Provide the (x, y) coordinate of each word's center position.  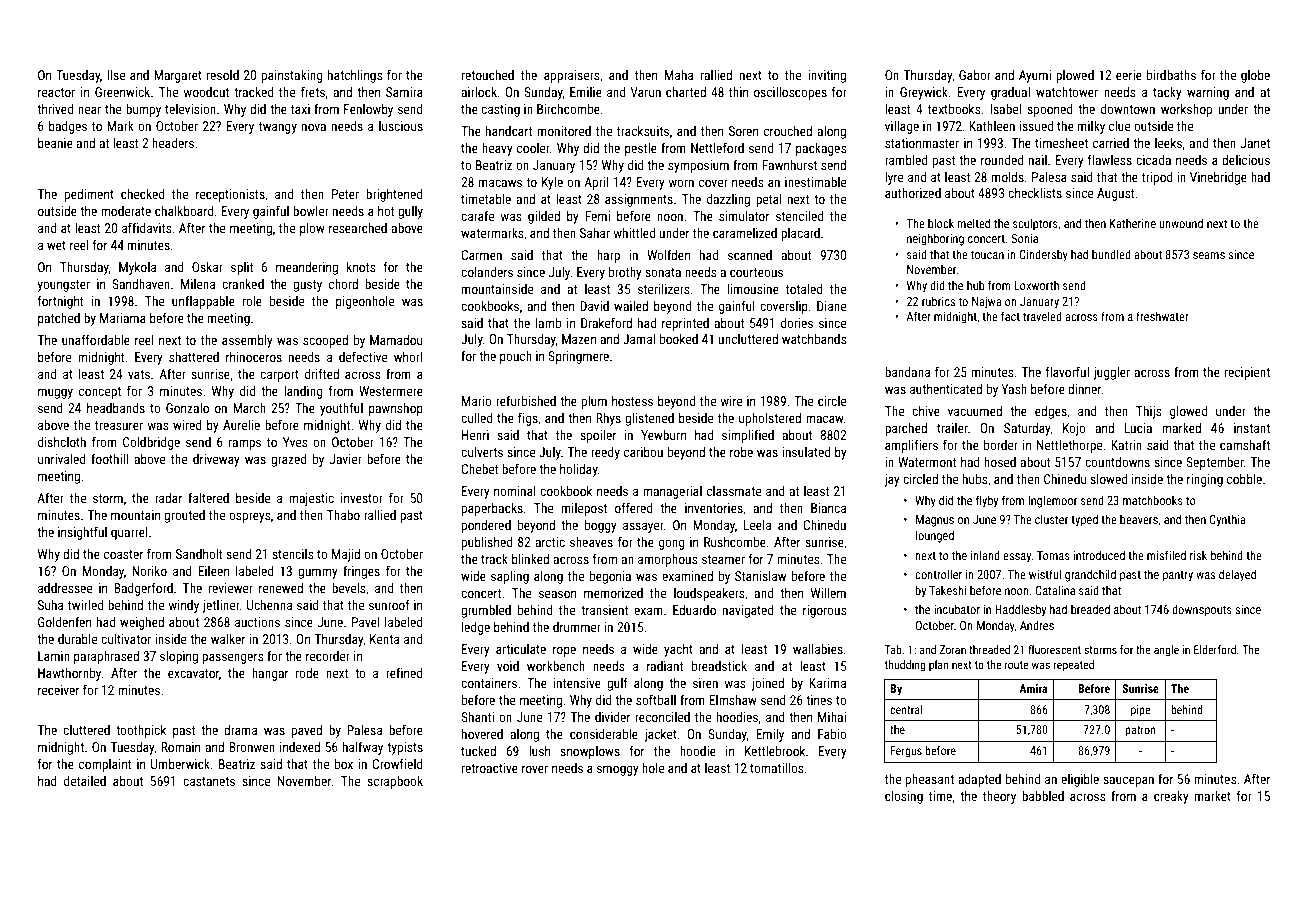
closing (904, 797)
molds (1008, 177)
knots (361, 267)
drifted (322, 373)
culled (476, 418)
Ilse (116, 75)
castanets (209, 781)
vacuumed (975, 411)
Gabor (975, 75)
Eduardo (694, 610)
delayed (1237, 575)
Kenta (384, 639)
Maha (679, 75)
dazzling (728, 200)
